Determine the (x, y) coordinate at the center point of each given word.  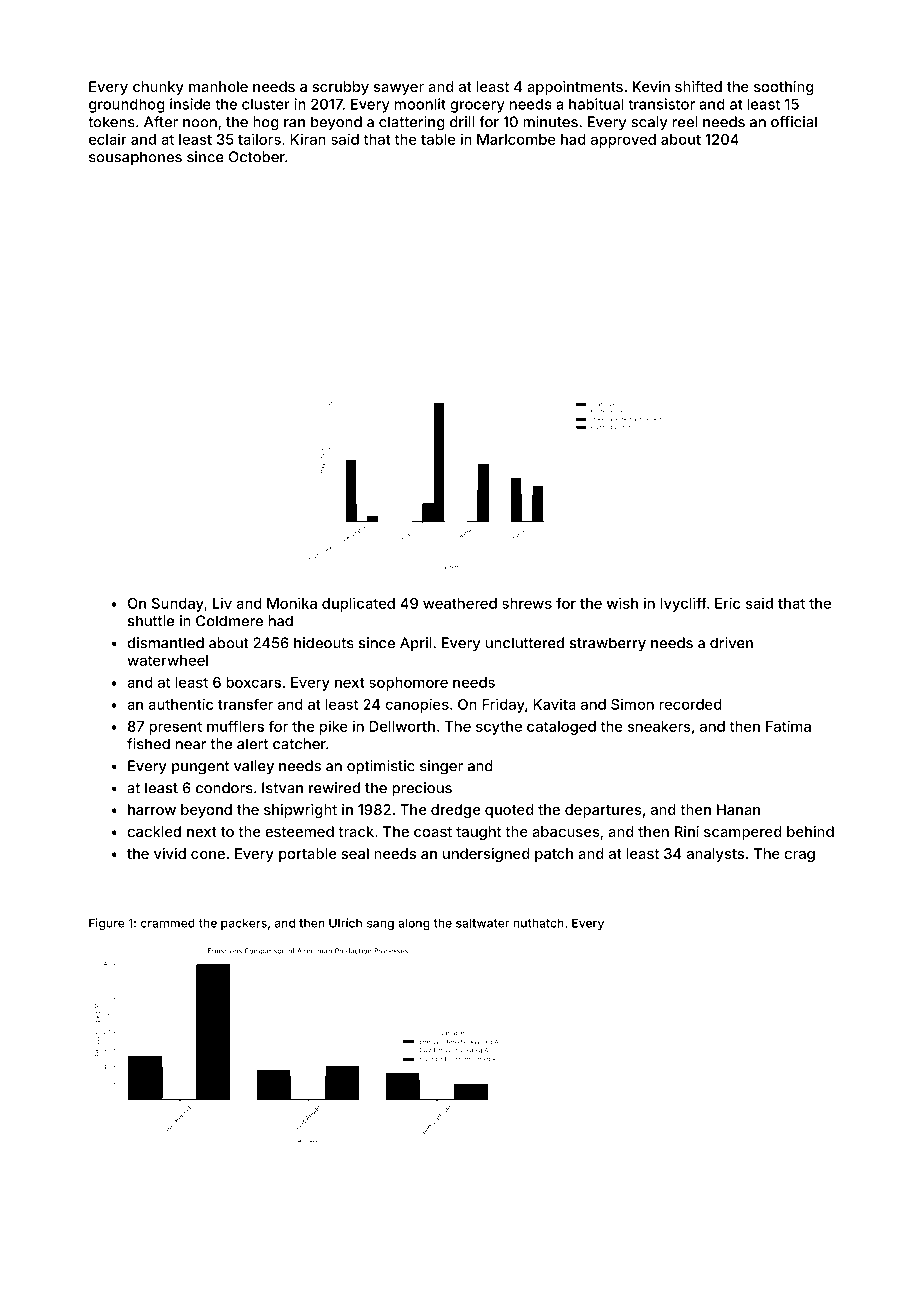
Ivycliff (683, 604)
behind (810, 831)
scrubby (340, 88)
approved (623, 141)
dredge (455, 811)
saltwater (482, 923)
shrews (527, 603)
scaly (649, 123)
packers (244, 924)
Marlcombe (516, 139)
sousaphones (135, 158)
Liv (222, 603)
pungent (200, 768)
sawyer (399, 89)
